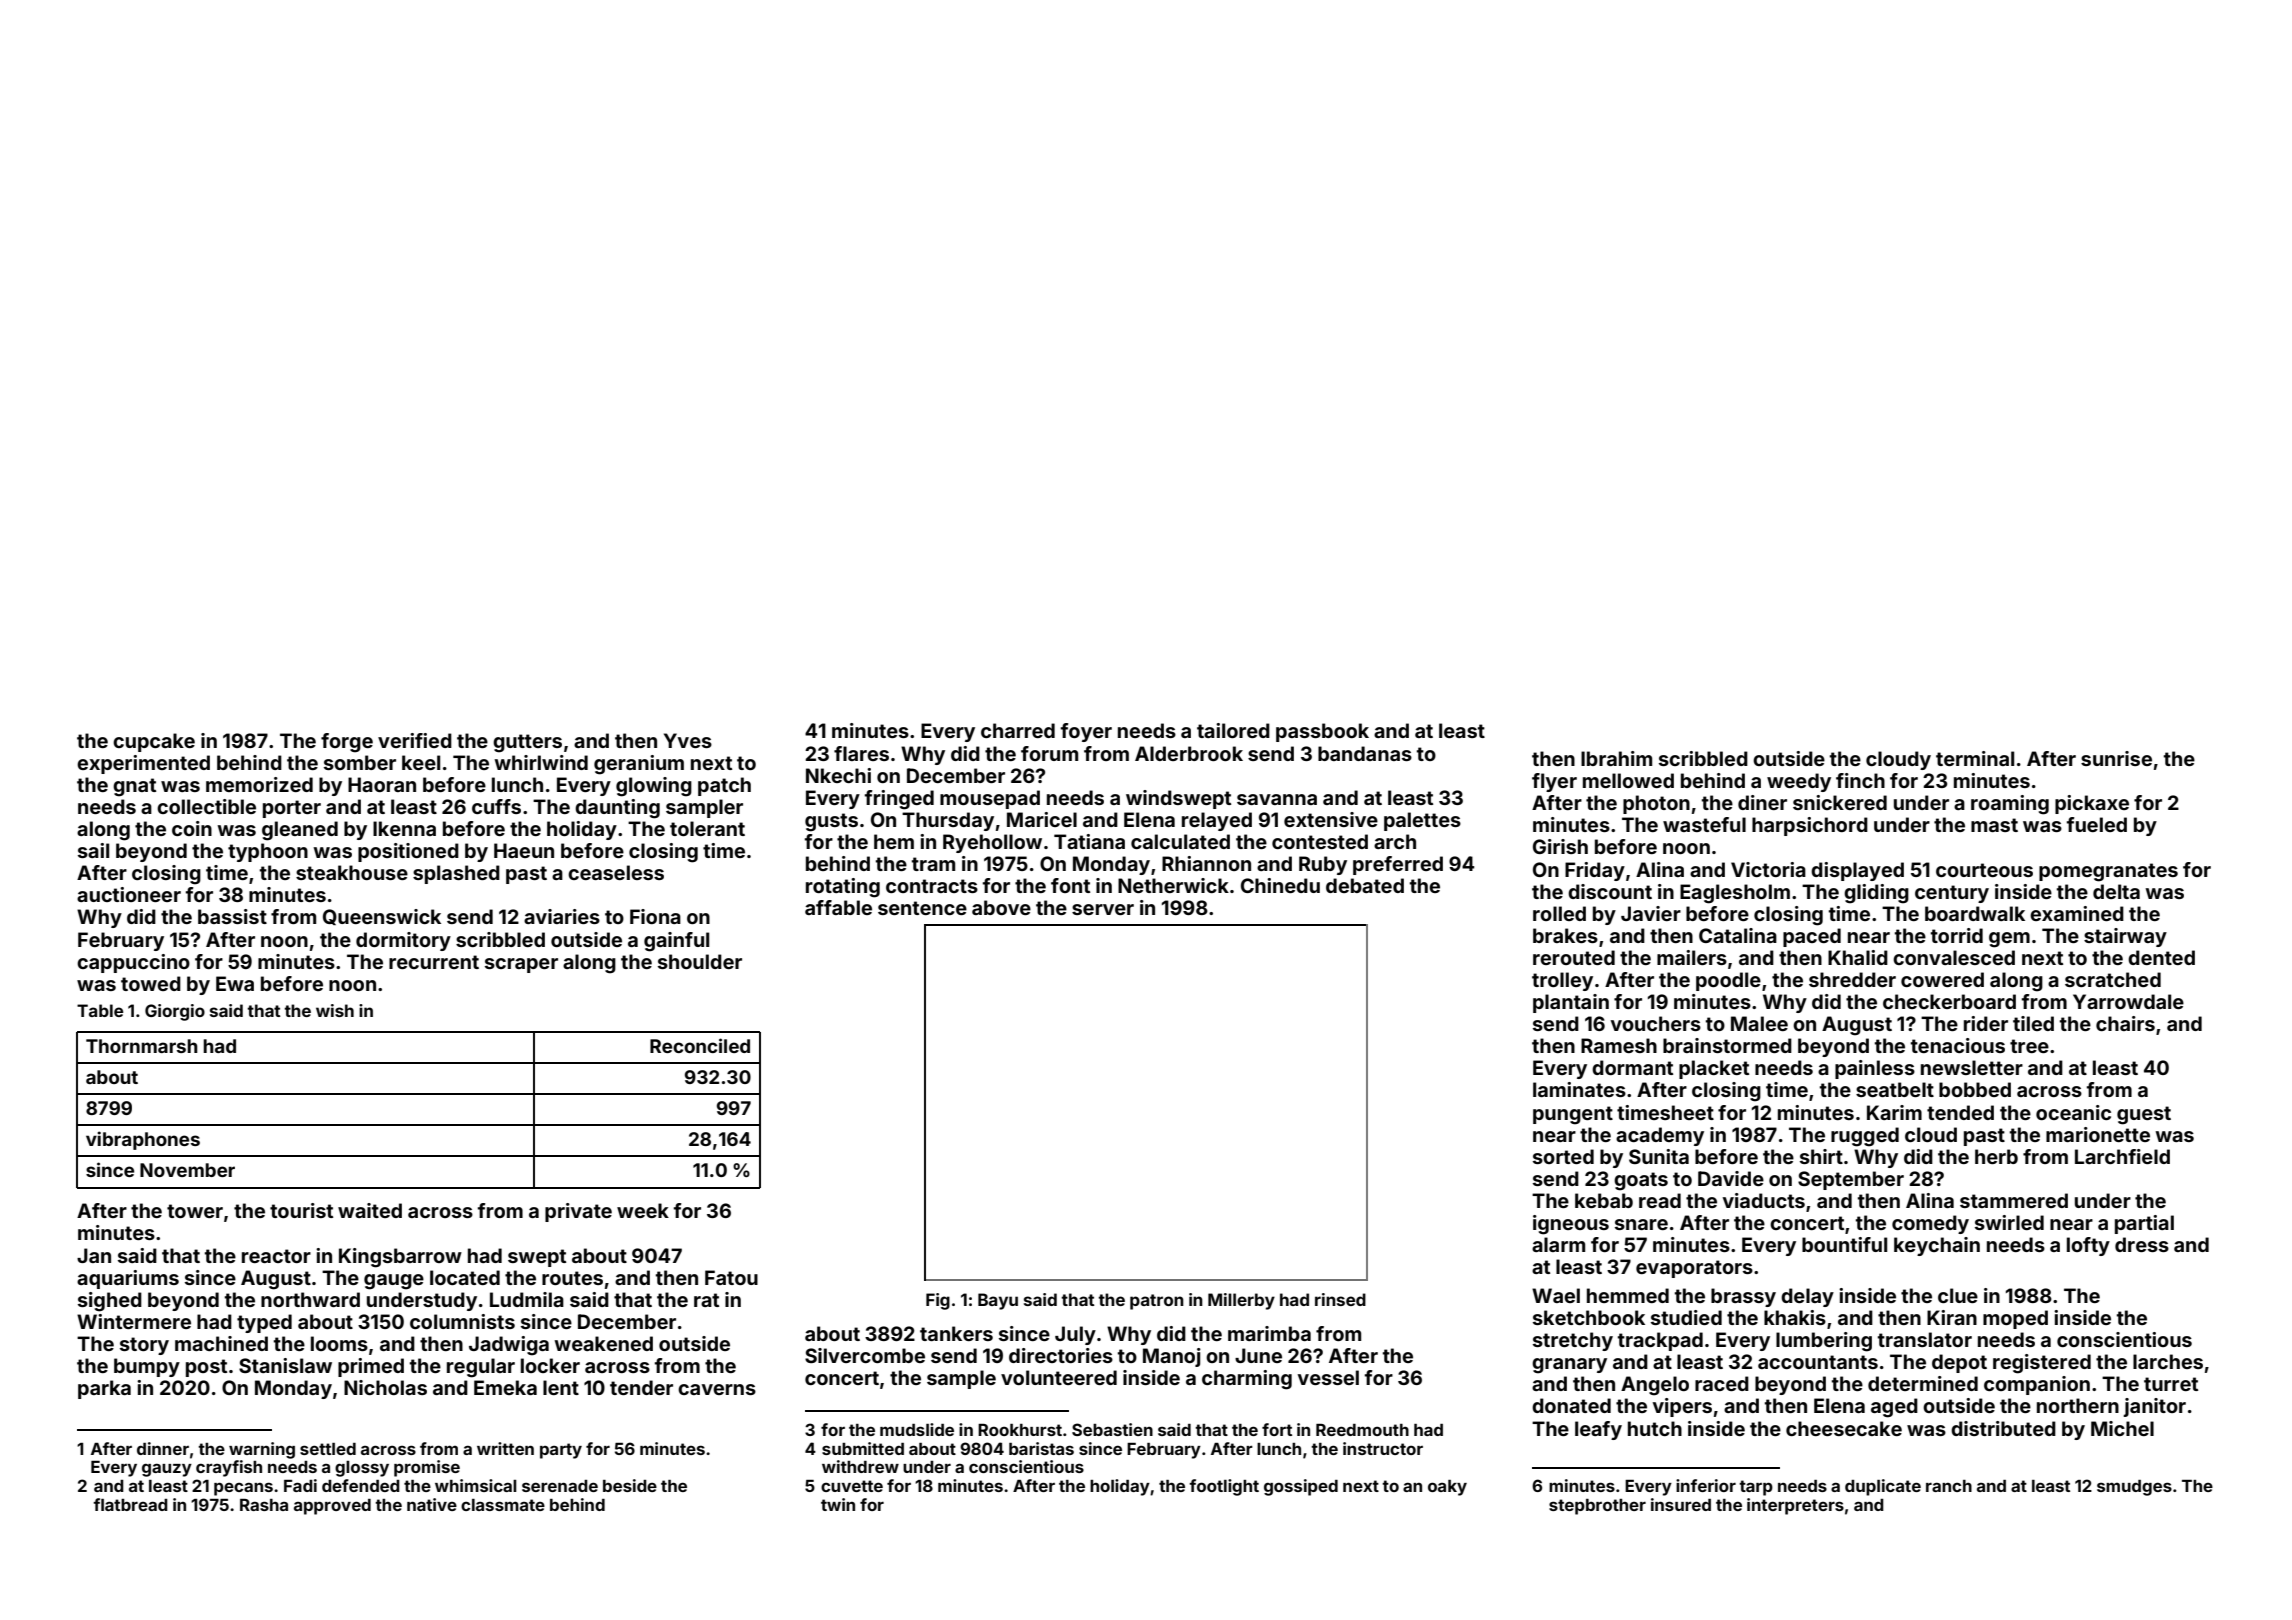 The width and height of the screenshot is (2292, 1620). What do you see at coordinates (1571, 1003) in the screenshot?
I see `plantain` at bounding box center [1571, 1003].
